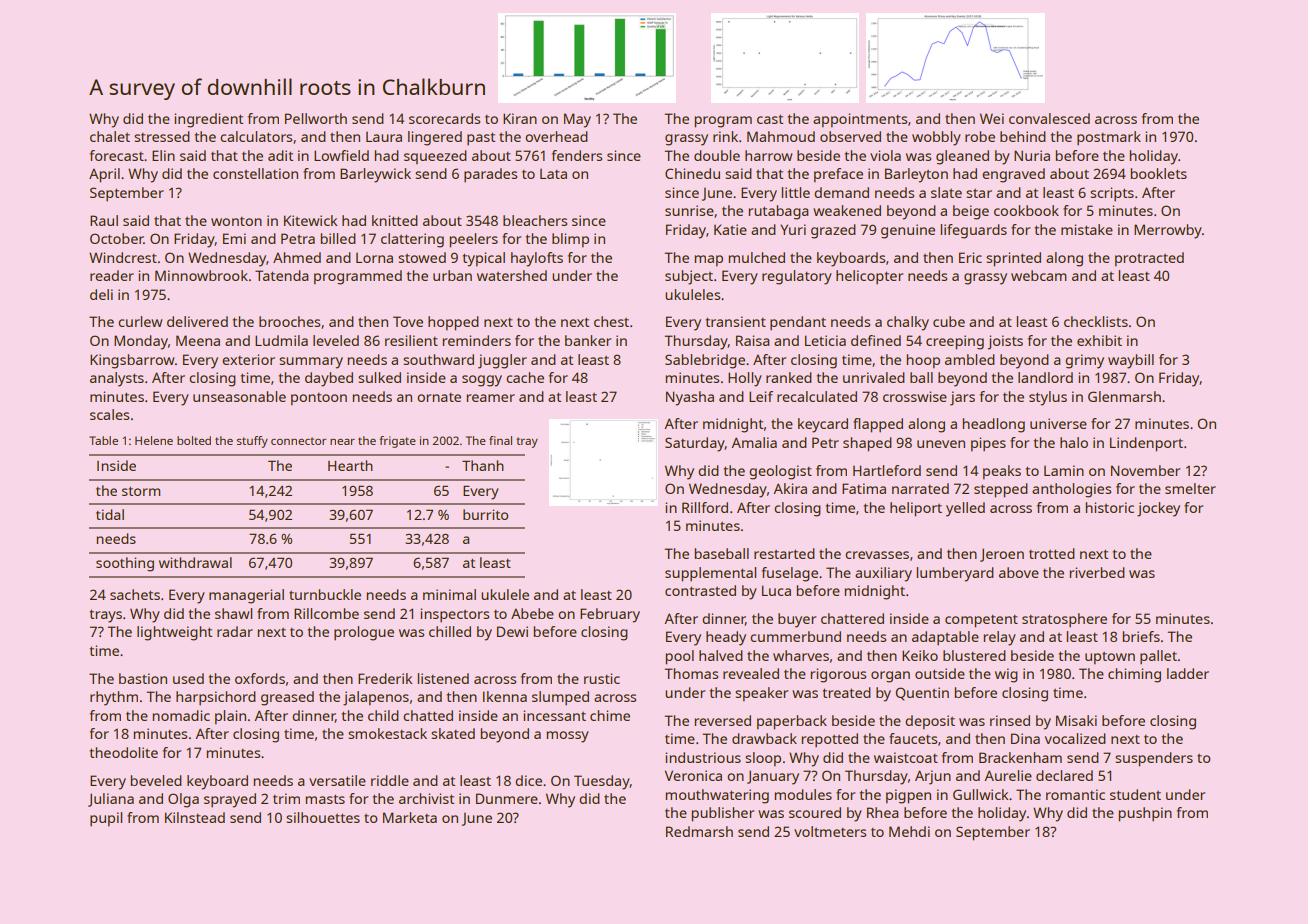  I want to click on paperback, so click(792, 722).
